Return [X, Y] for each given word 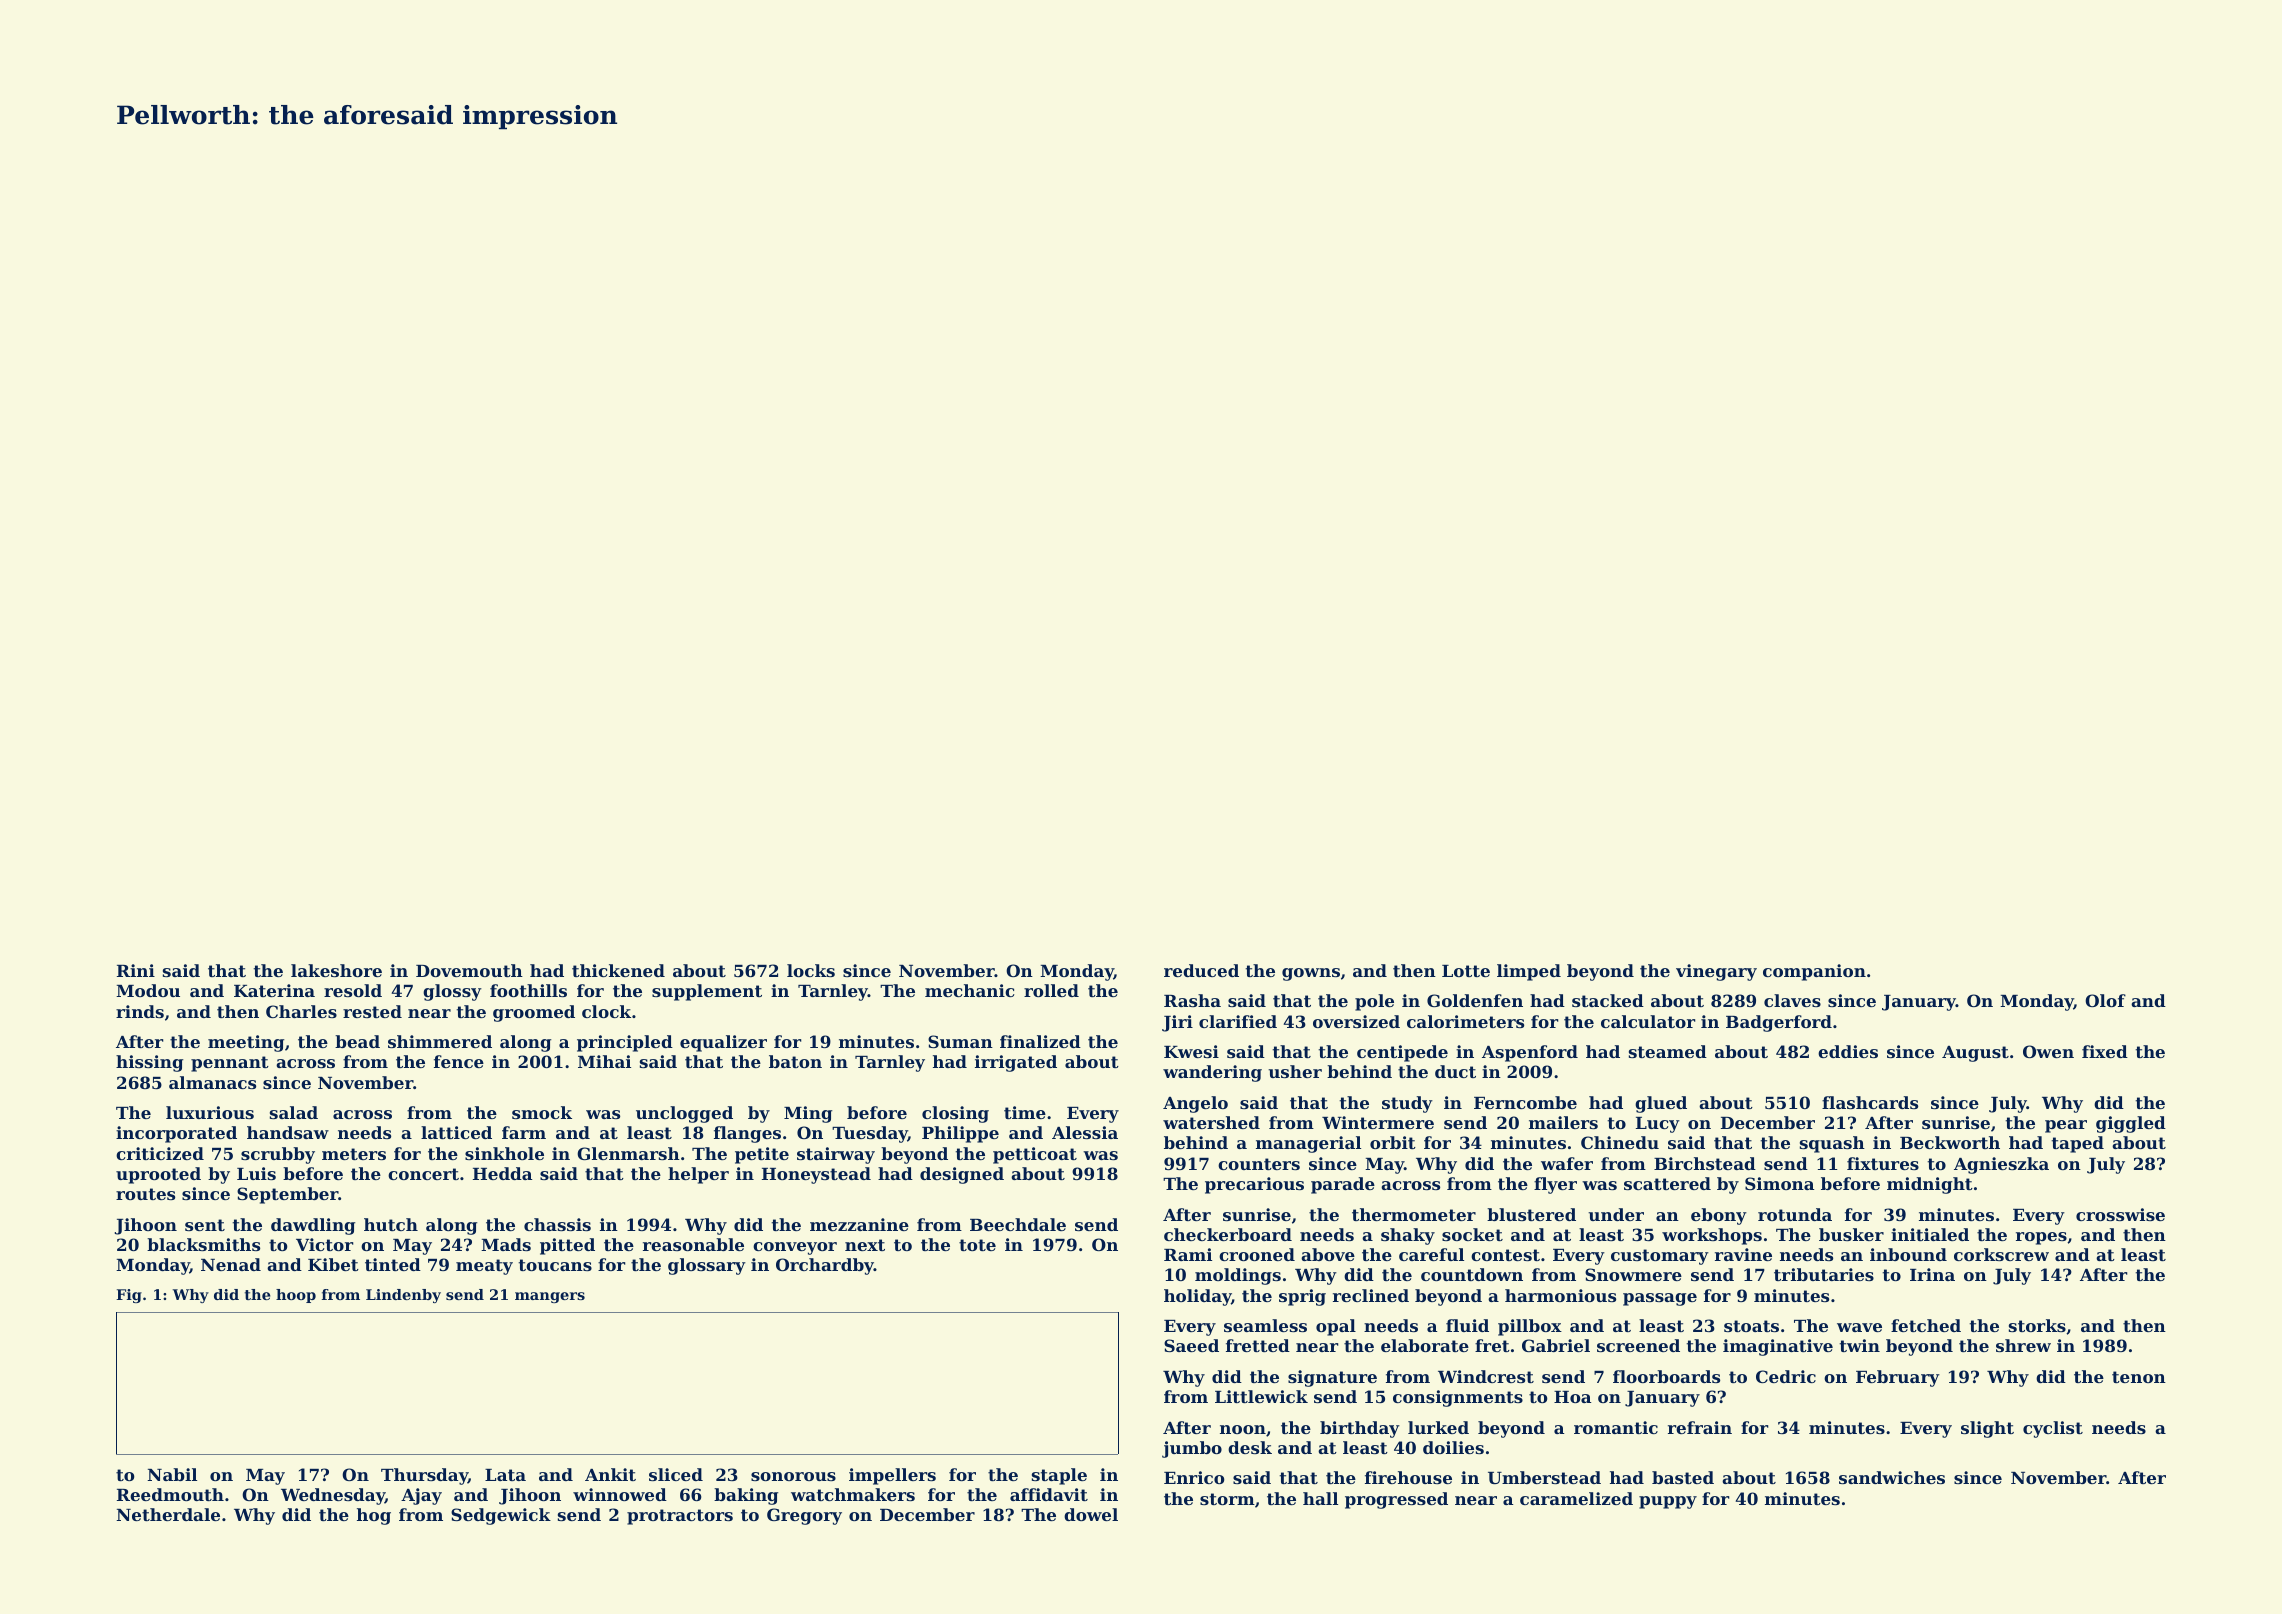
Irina [1932, 1274]
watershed [1211, 1122]
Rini [136, 970]
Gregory [804, 1516]
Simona [1779, 1183]
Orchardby [825, 1266]
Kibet [333, 1264]
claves [1792, 1000]
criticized [160, 1153]
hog [374, 1516]
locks [811, 970]
